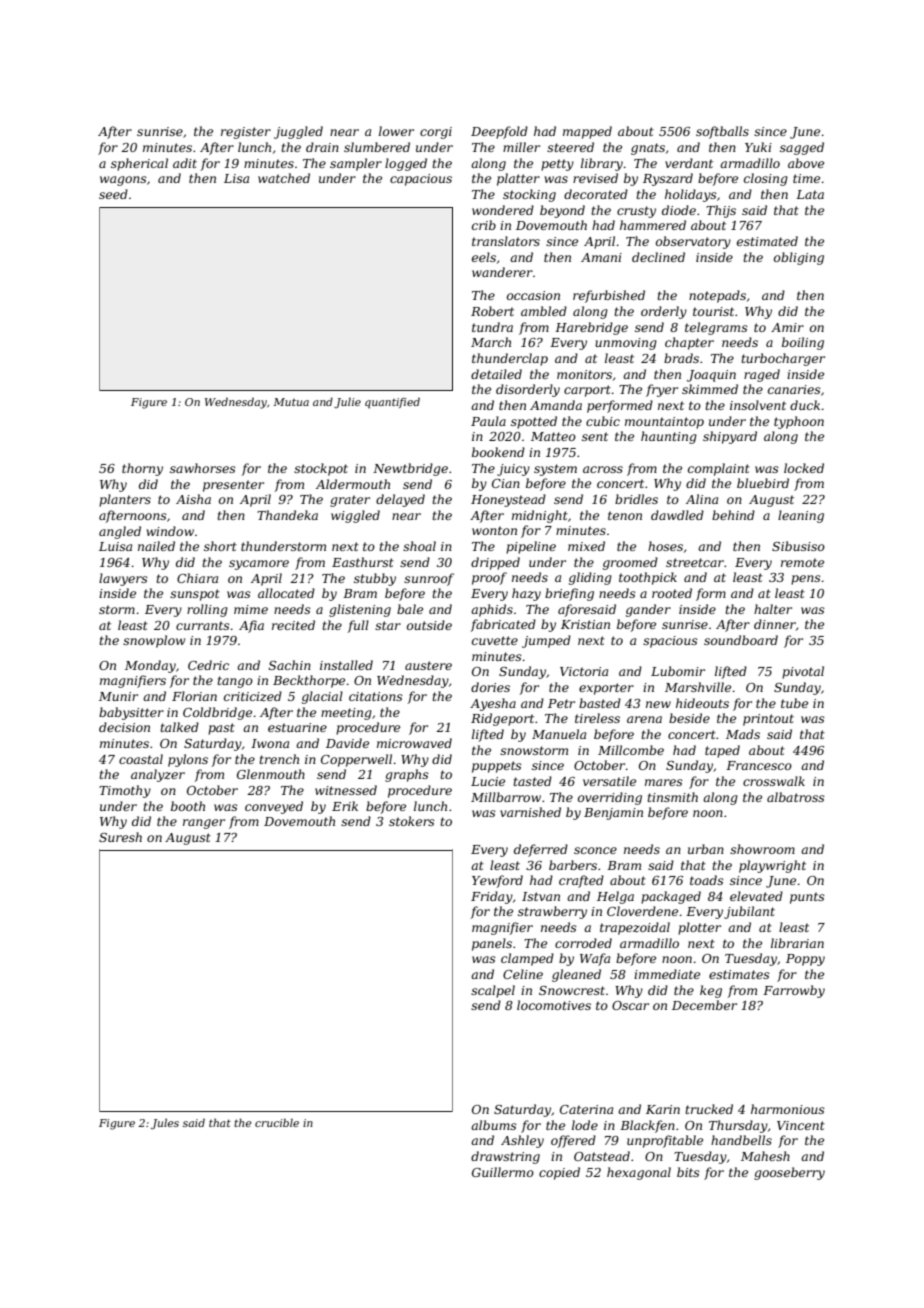  What do you see at coordinates (499, 132) in the document?
I see `Deepfold` at bounding box center [499, 132].
